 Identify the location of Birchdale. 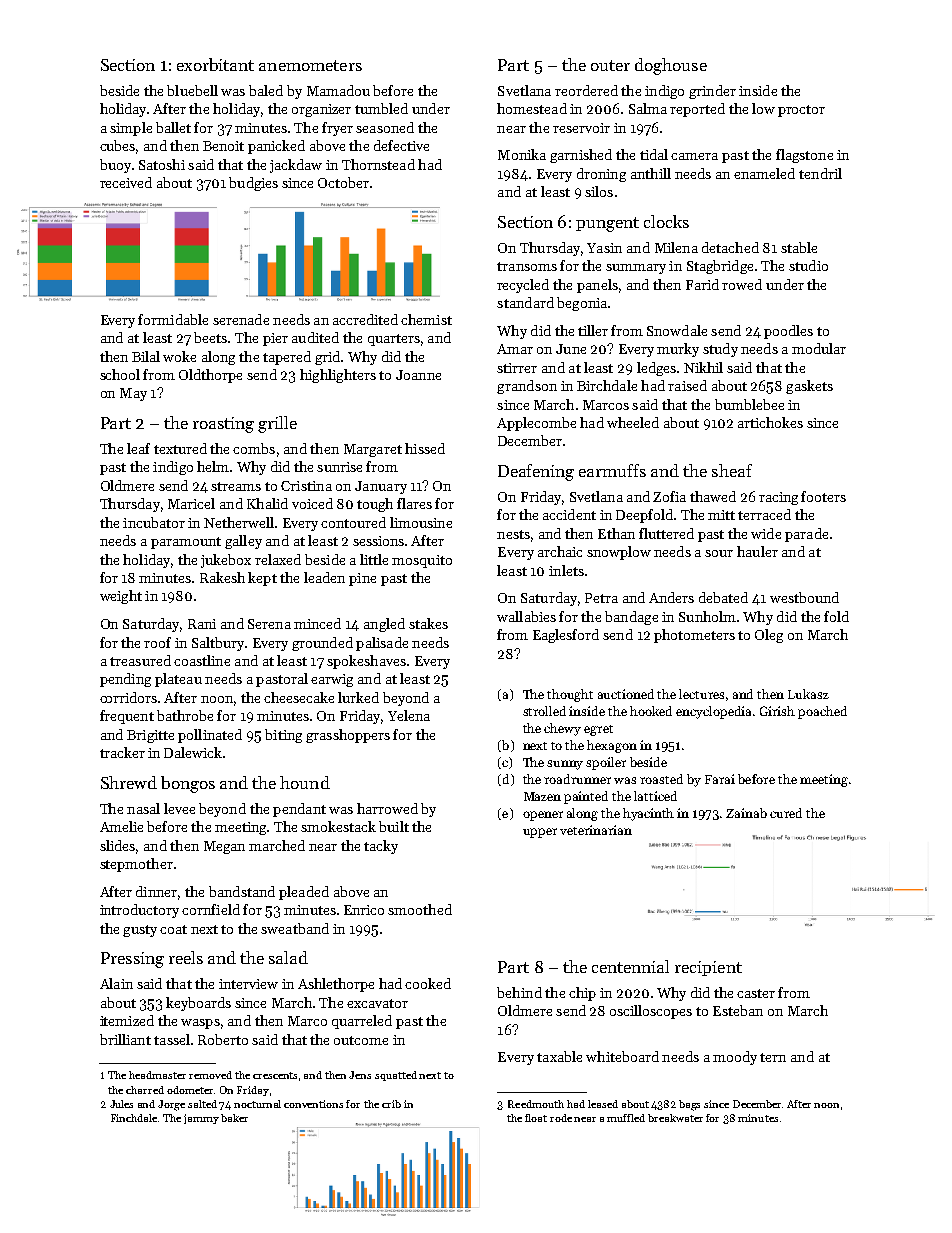
(607, 385).
